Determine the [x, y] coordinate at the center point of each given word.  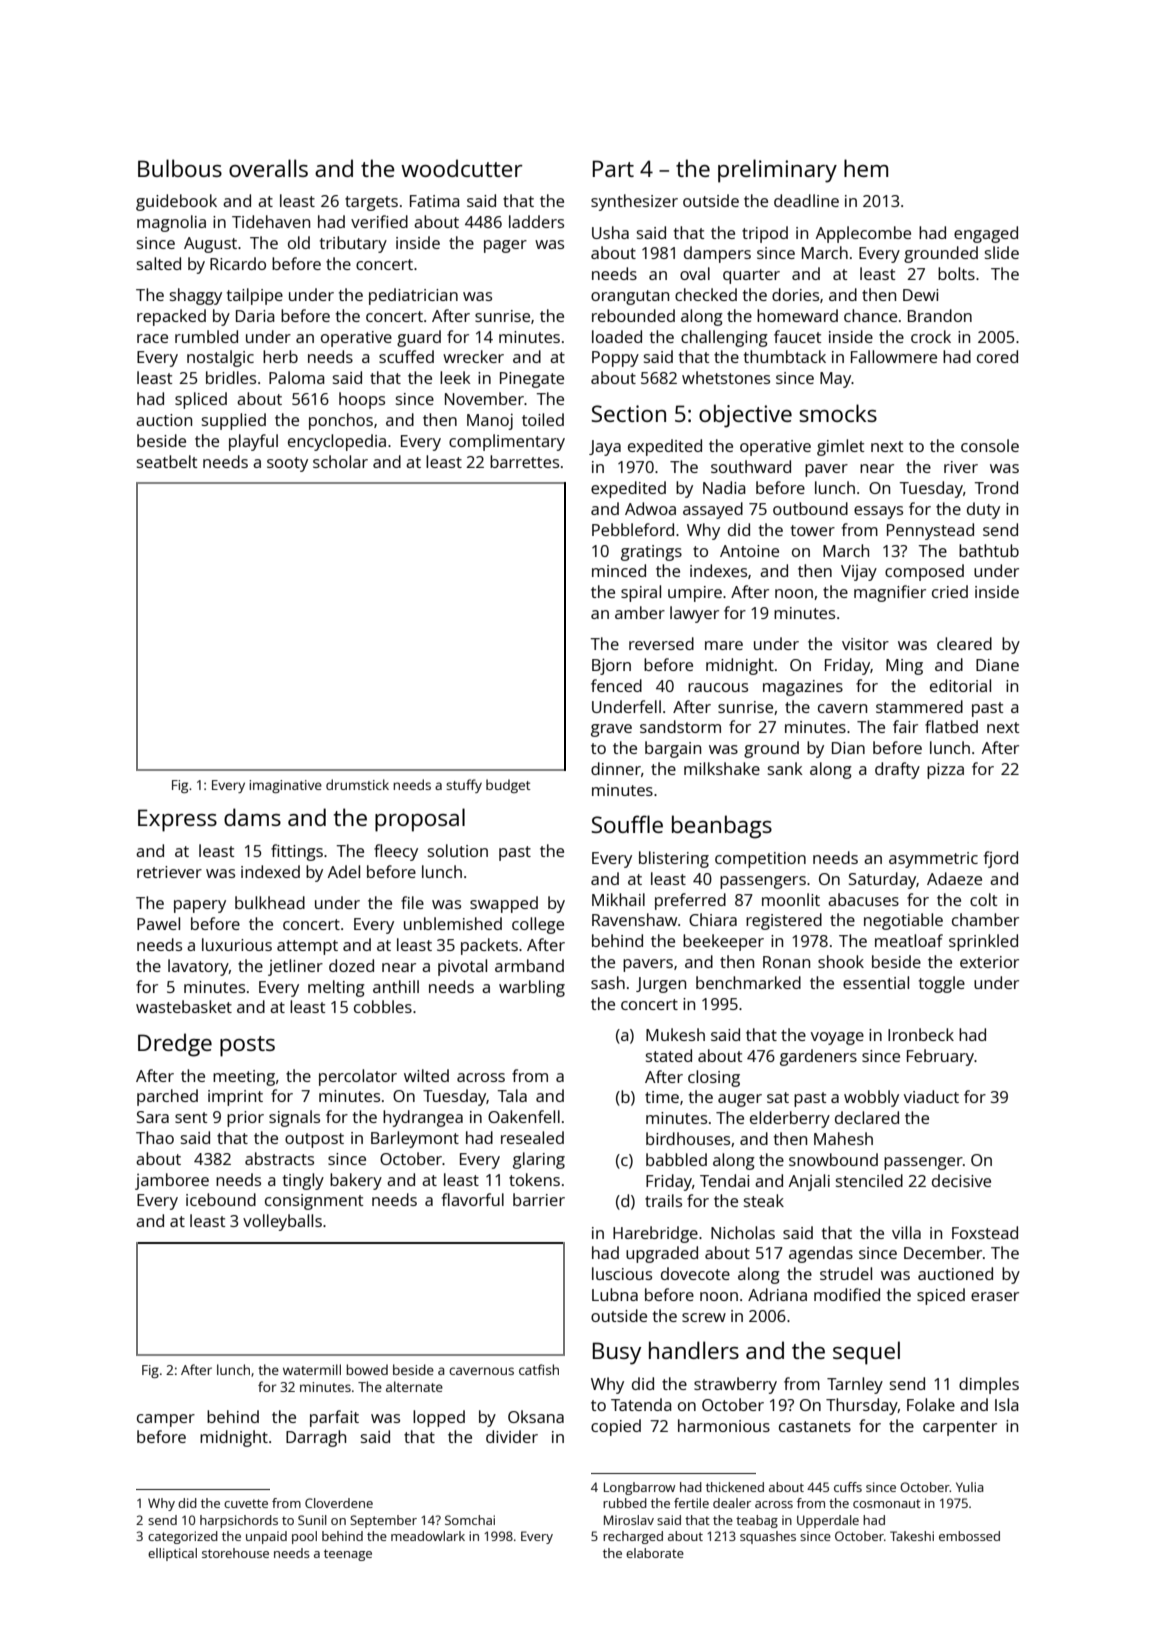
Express [177, 820]
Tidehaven [271, 221]
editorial [960, 685]
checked [706, 294]
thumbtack [785, 356]
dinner [616, 768]
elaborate [655, 1553]
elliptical [172, 1554]
